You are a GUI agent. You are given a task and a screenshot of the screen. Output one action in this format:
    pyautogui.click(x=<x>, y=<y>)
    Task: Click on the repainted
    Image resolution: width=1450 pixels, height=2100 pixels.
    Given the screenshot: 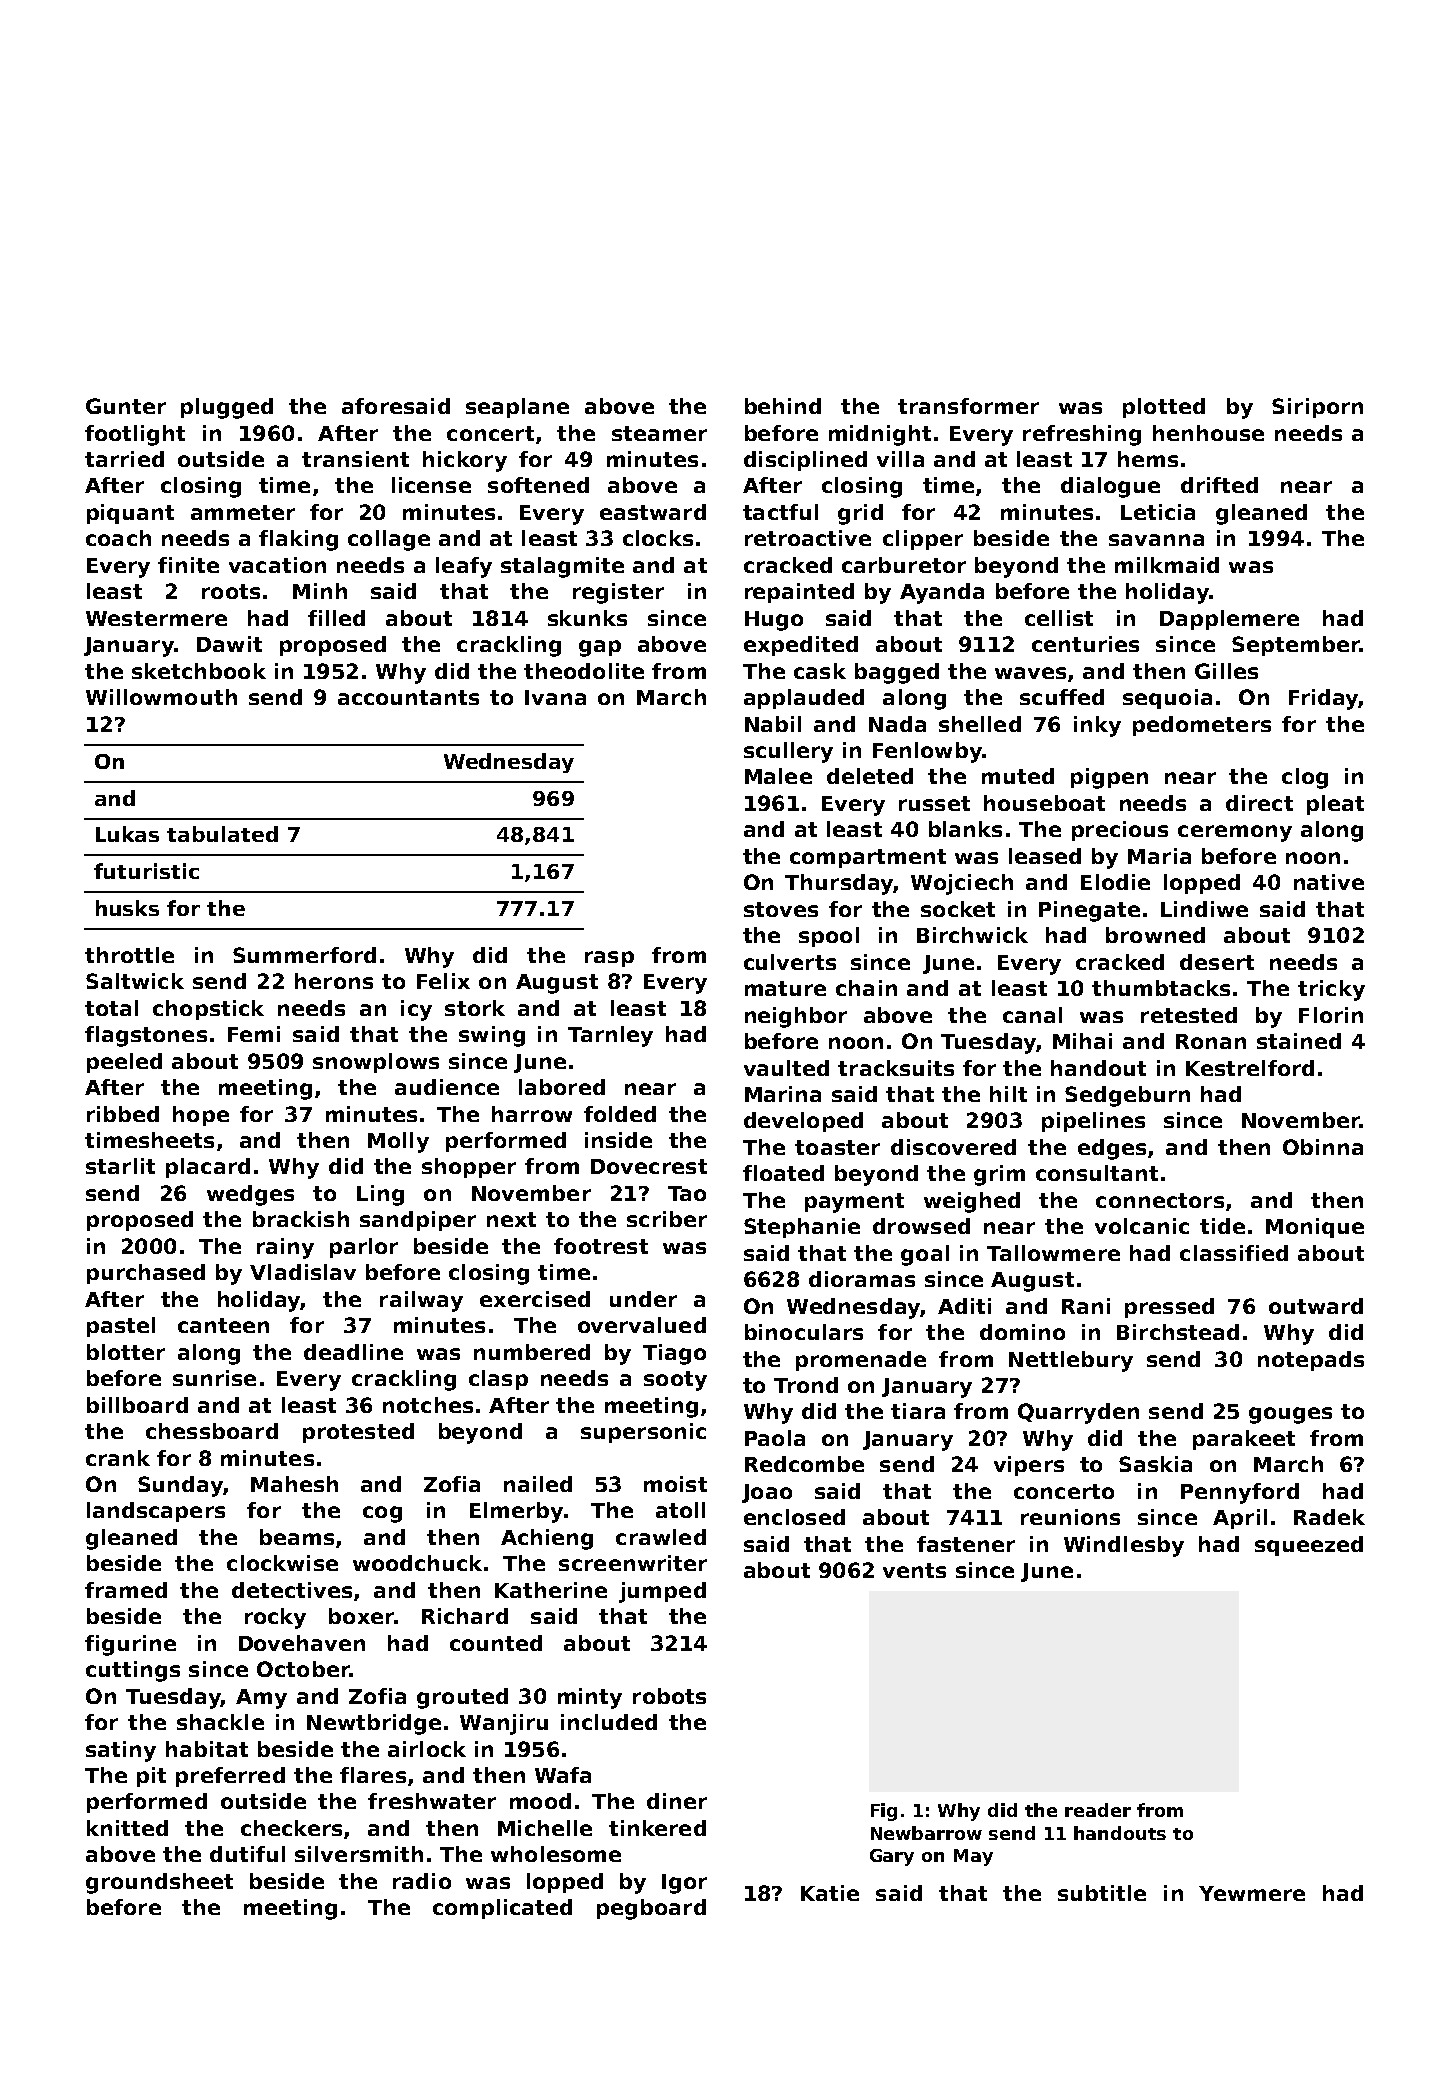 What is the action you would take?
    pyautogui.click(x=799, y=593)
